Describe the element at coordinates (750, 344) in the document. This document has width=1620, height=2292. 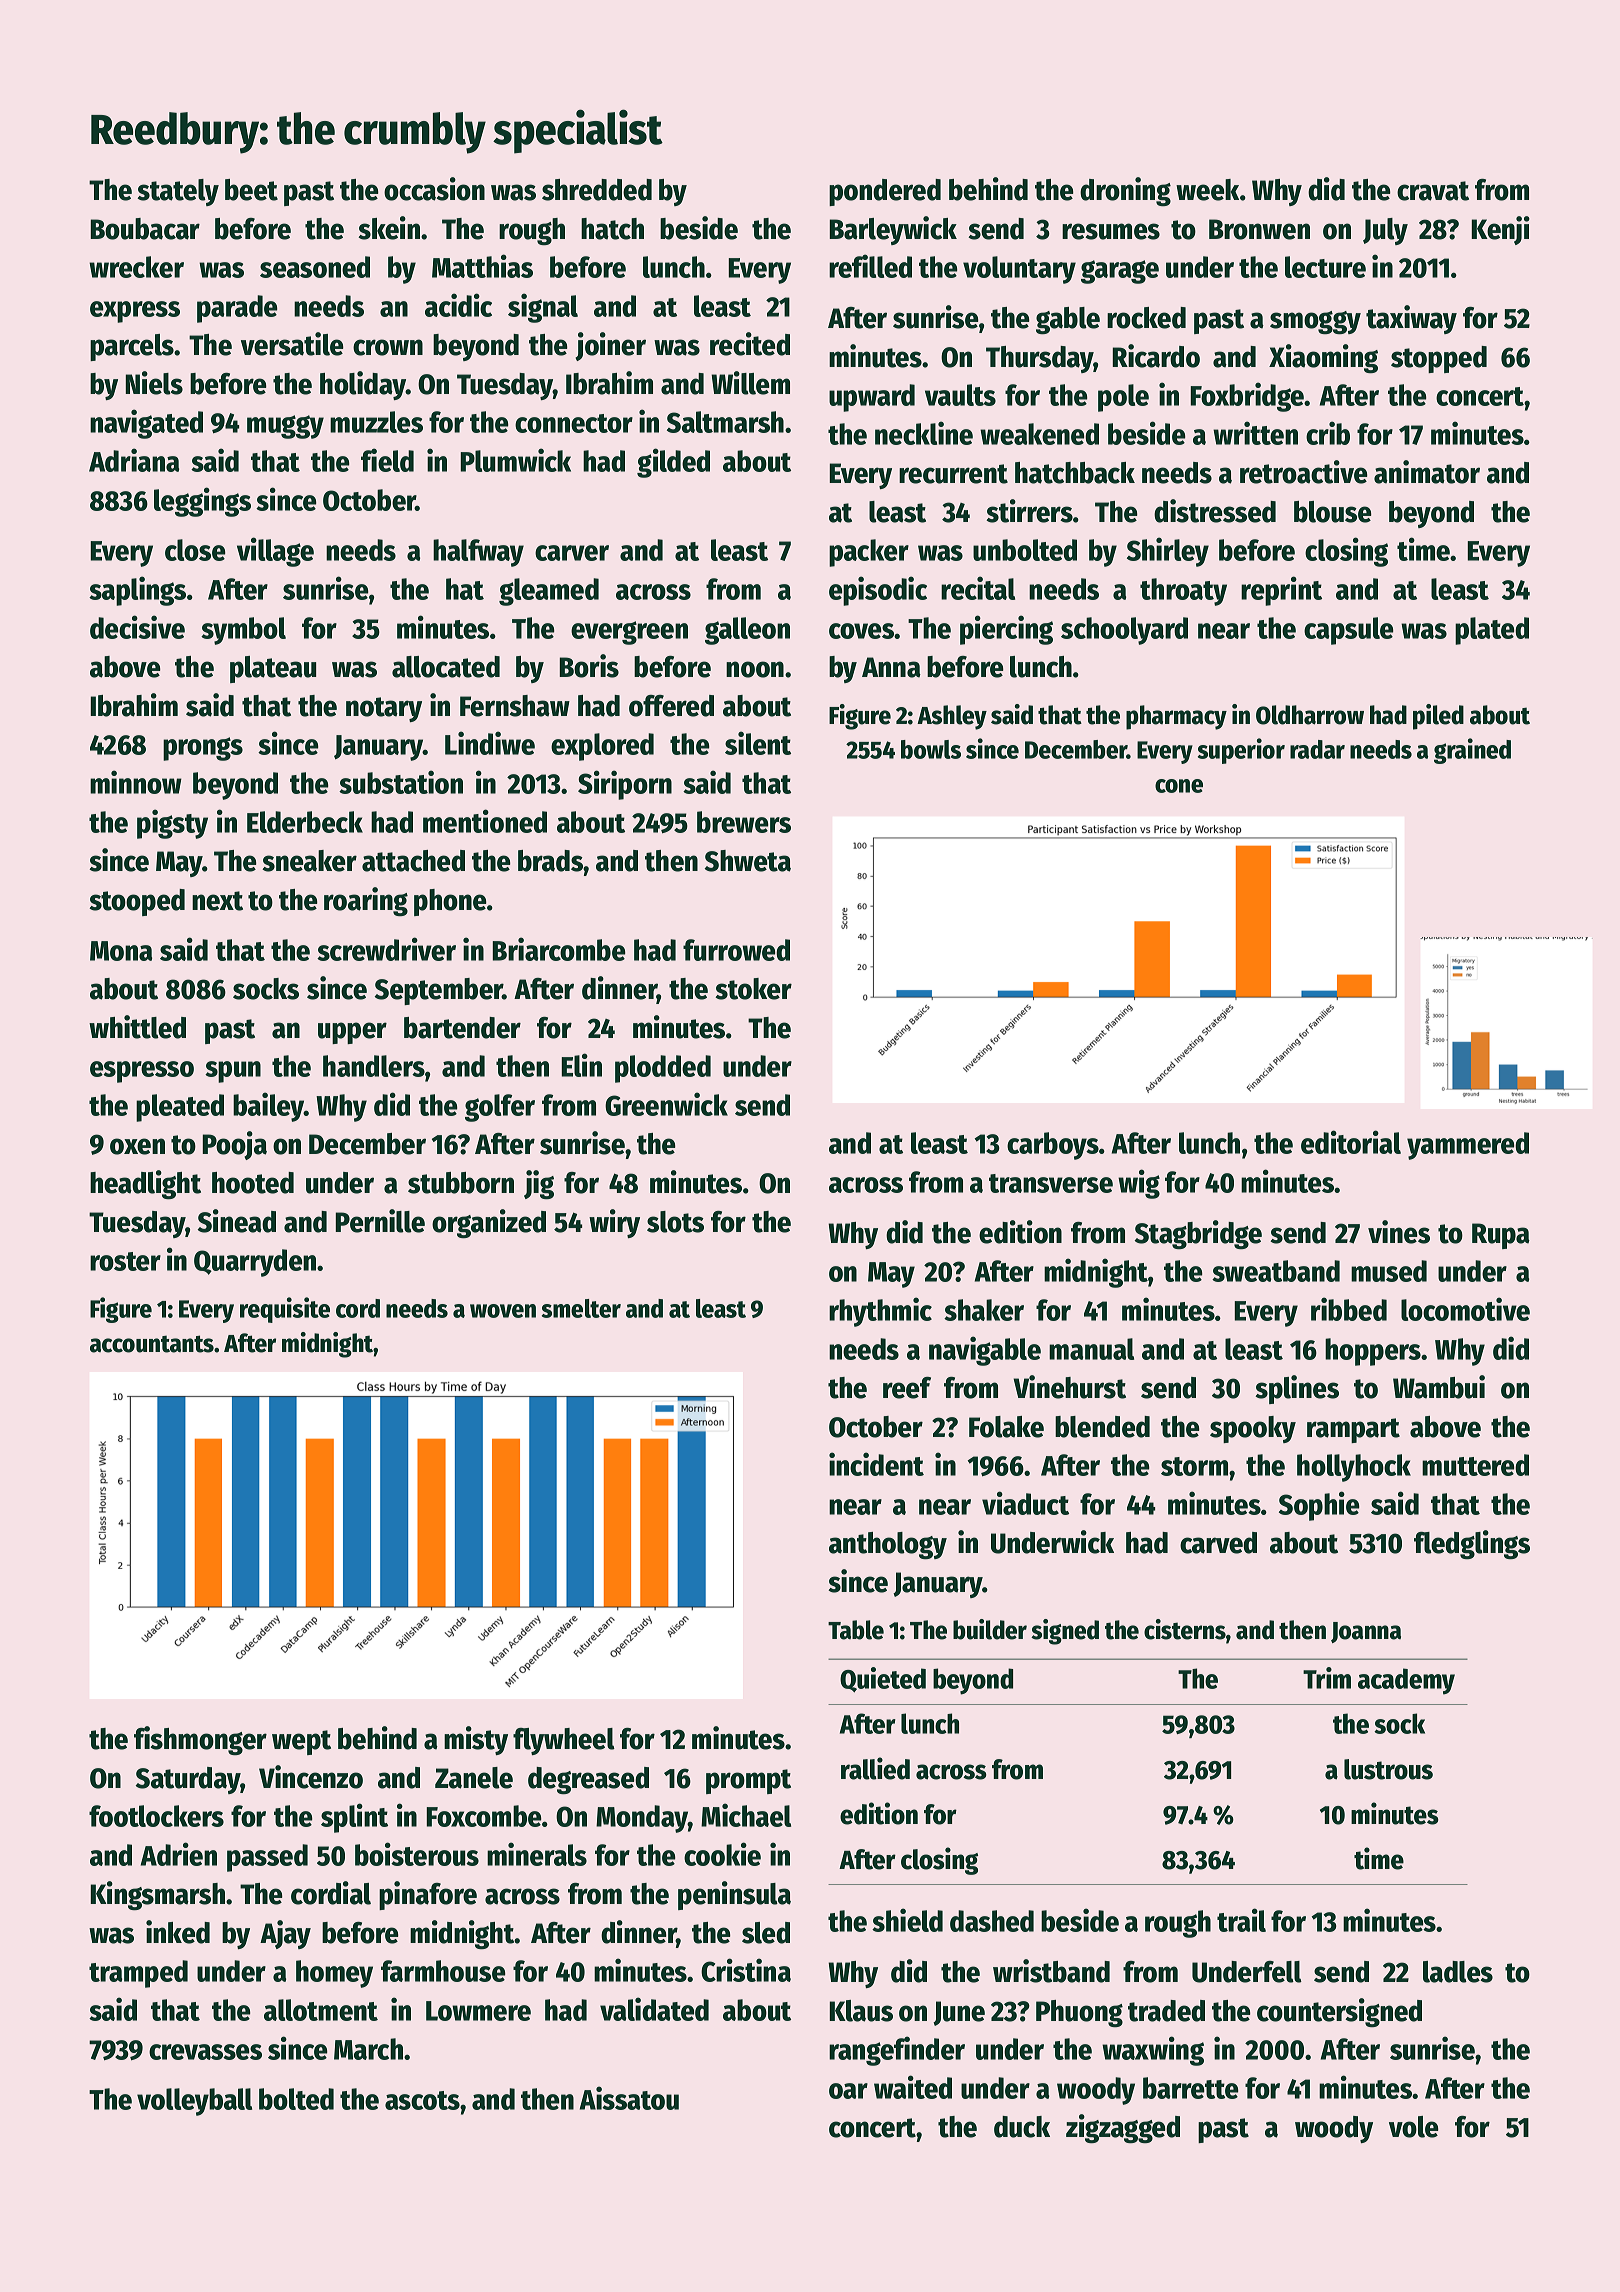
I see `recited` at that location.
